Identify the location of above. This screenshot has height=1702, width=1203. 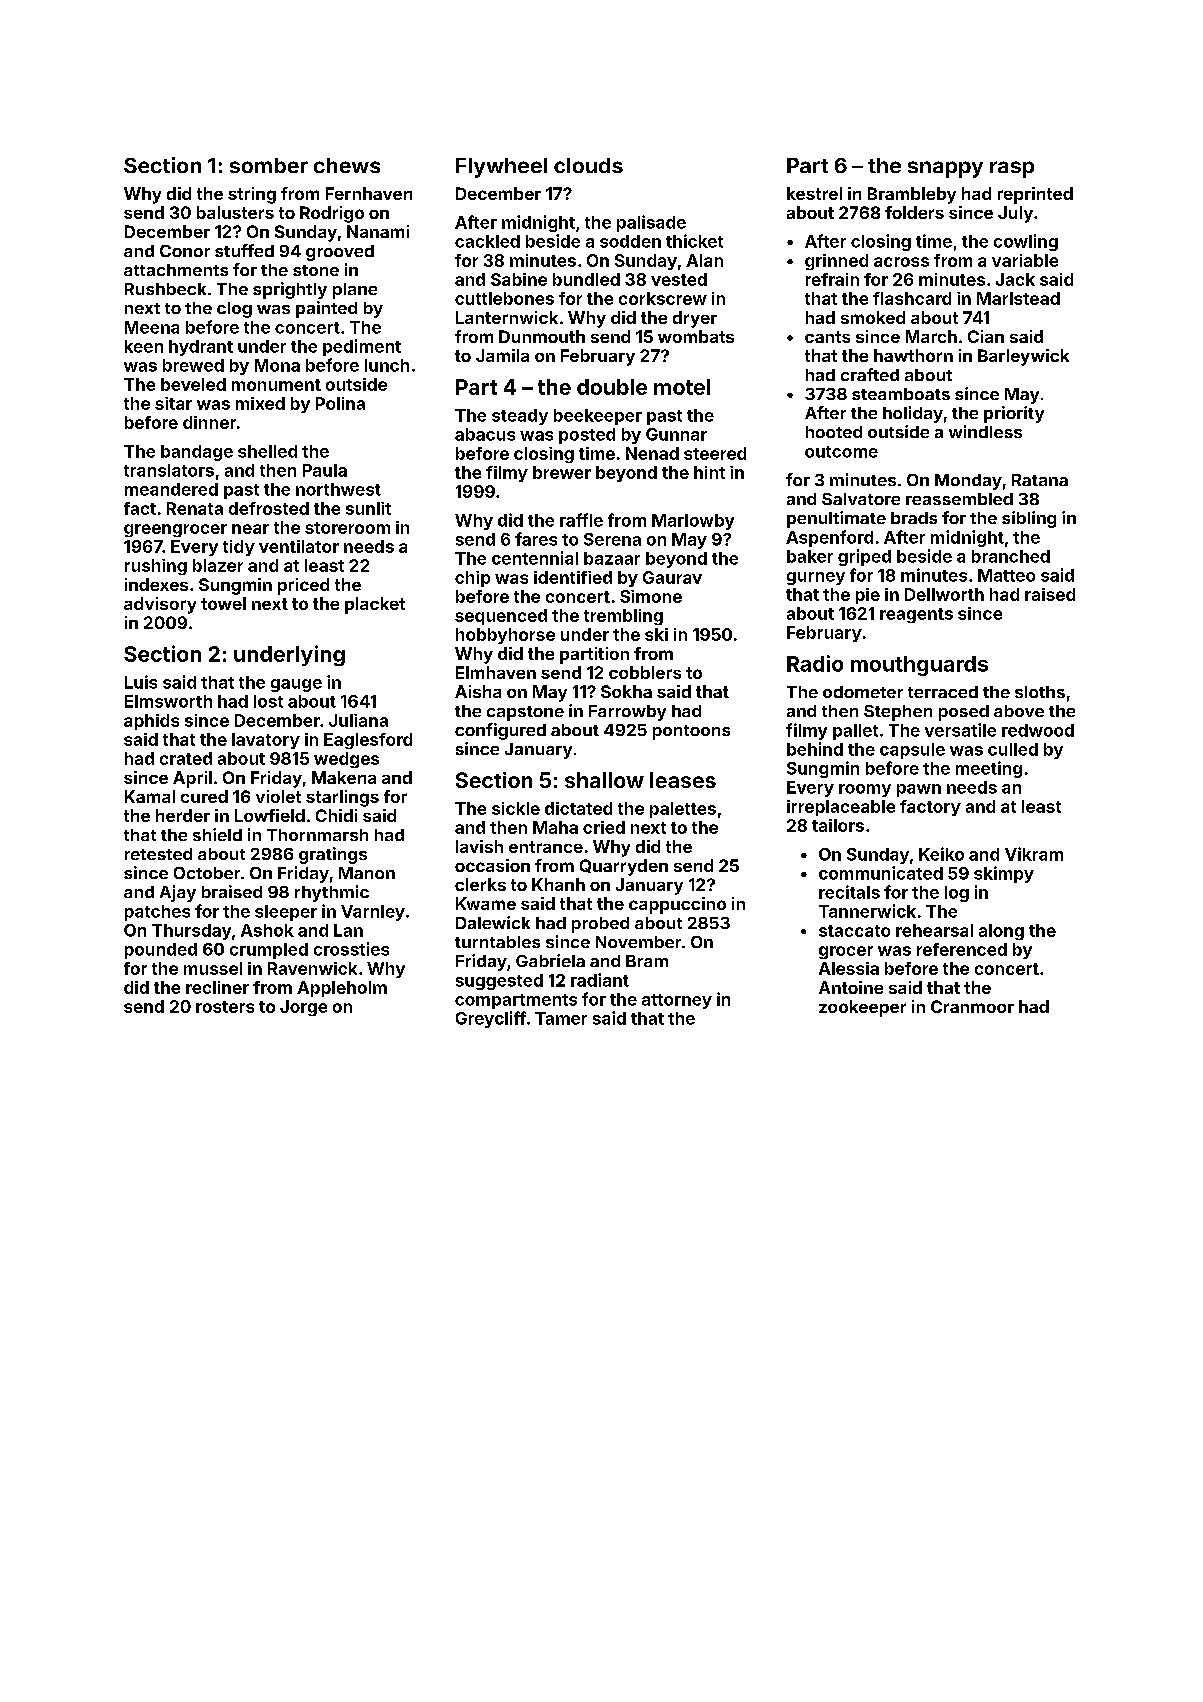
(1019, 711).
